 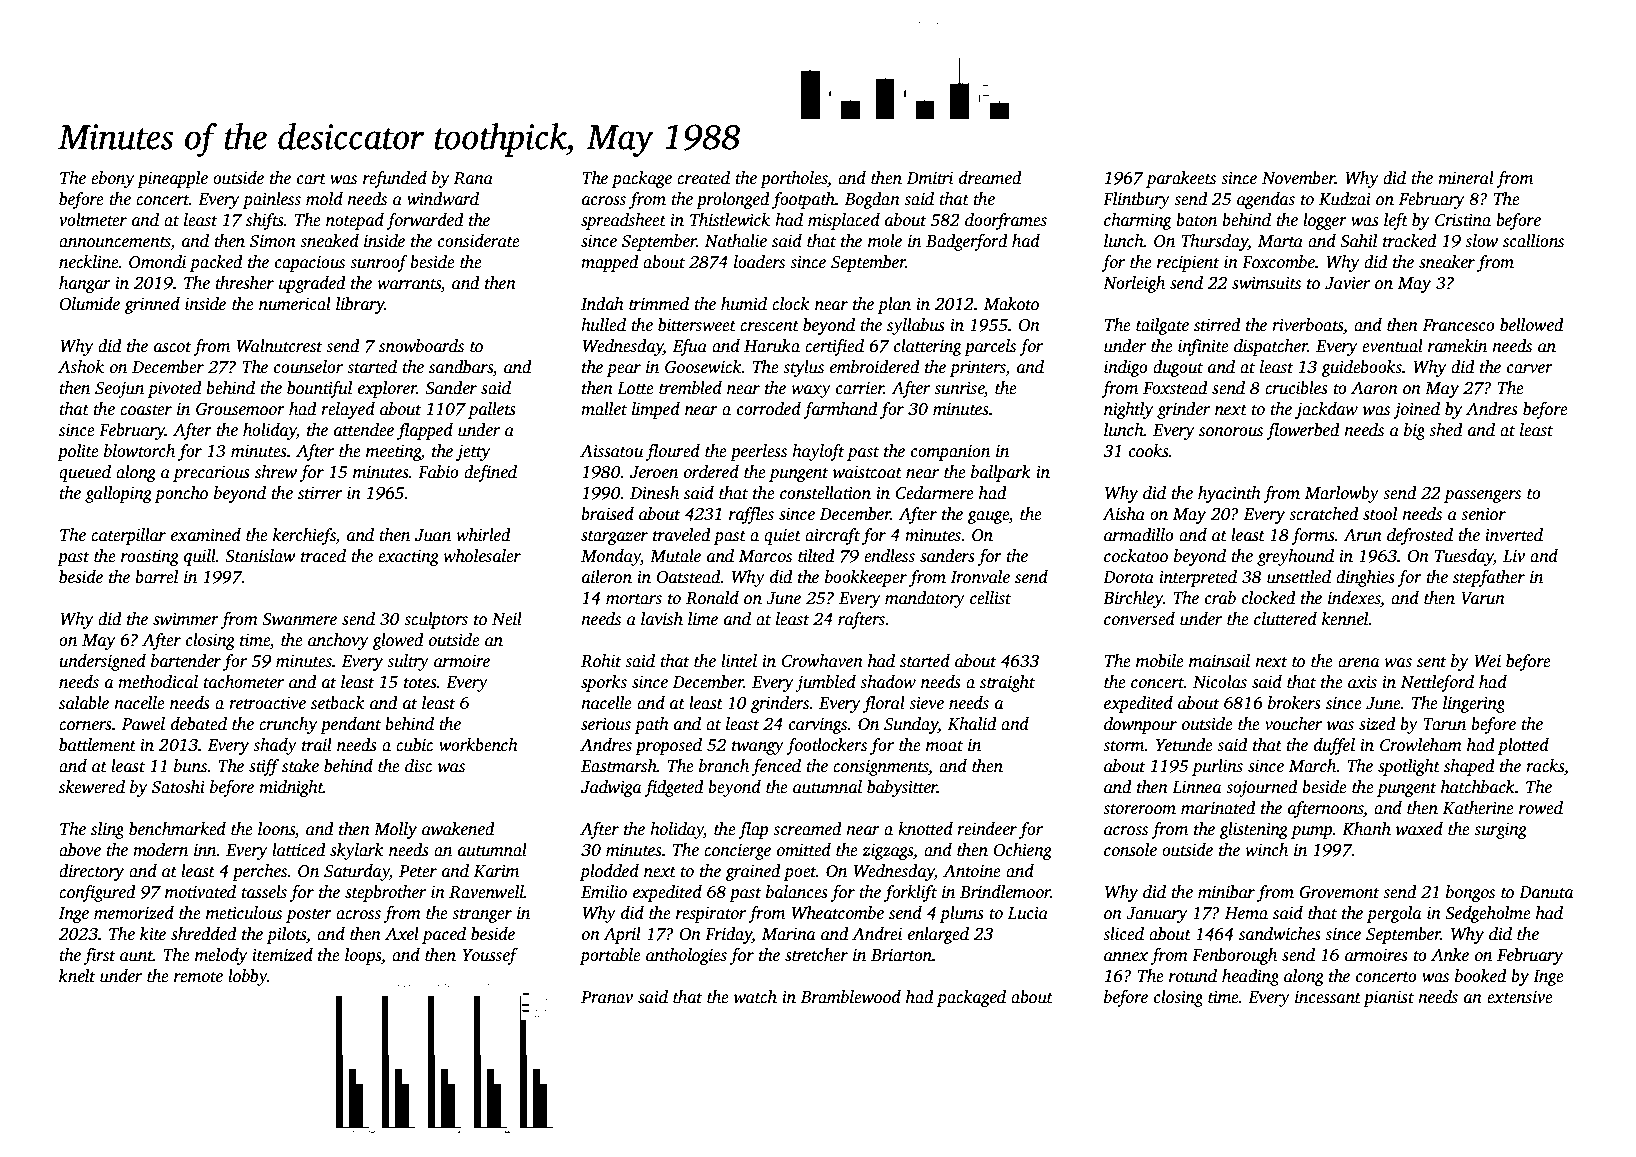 What do you see at coordinates (851, 997) in the screenshot?
I see `Bramblewood` at bounding box center [851, 997].
